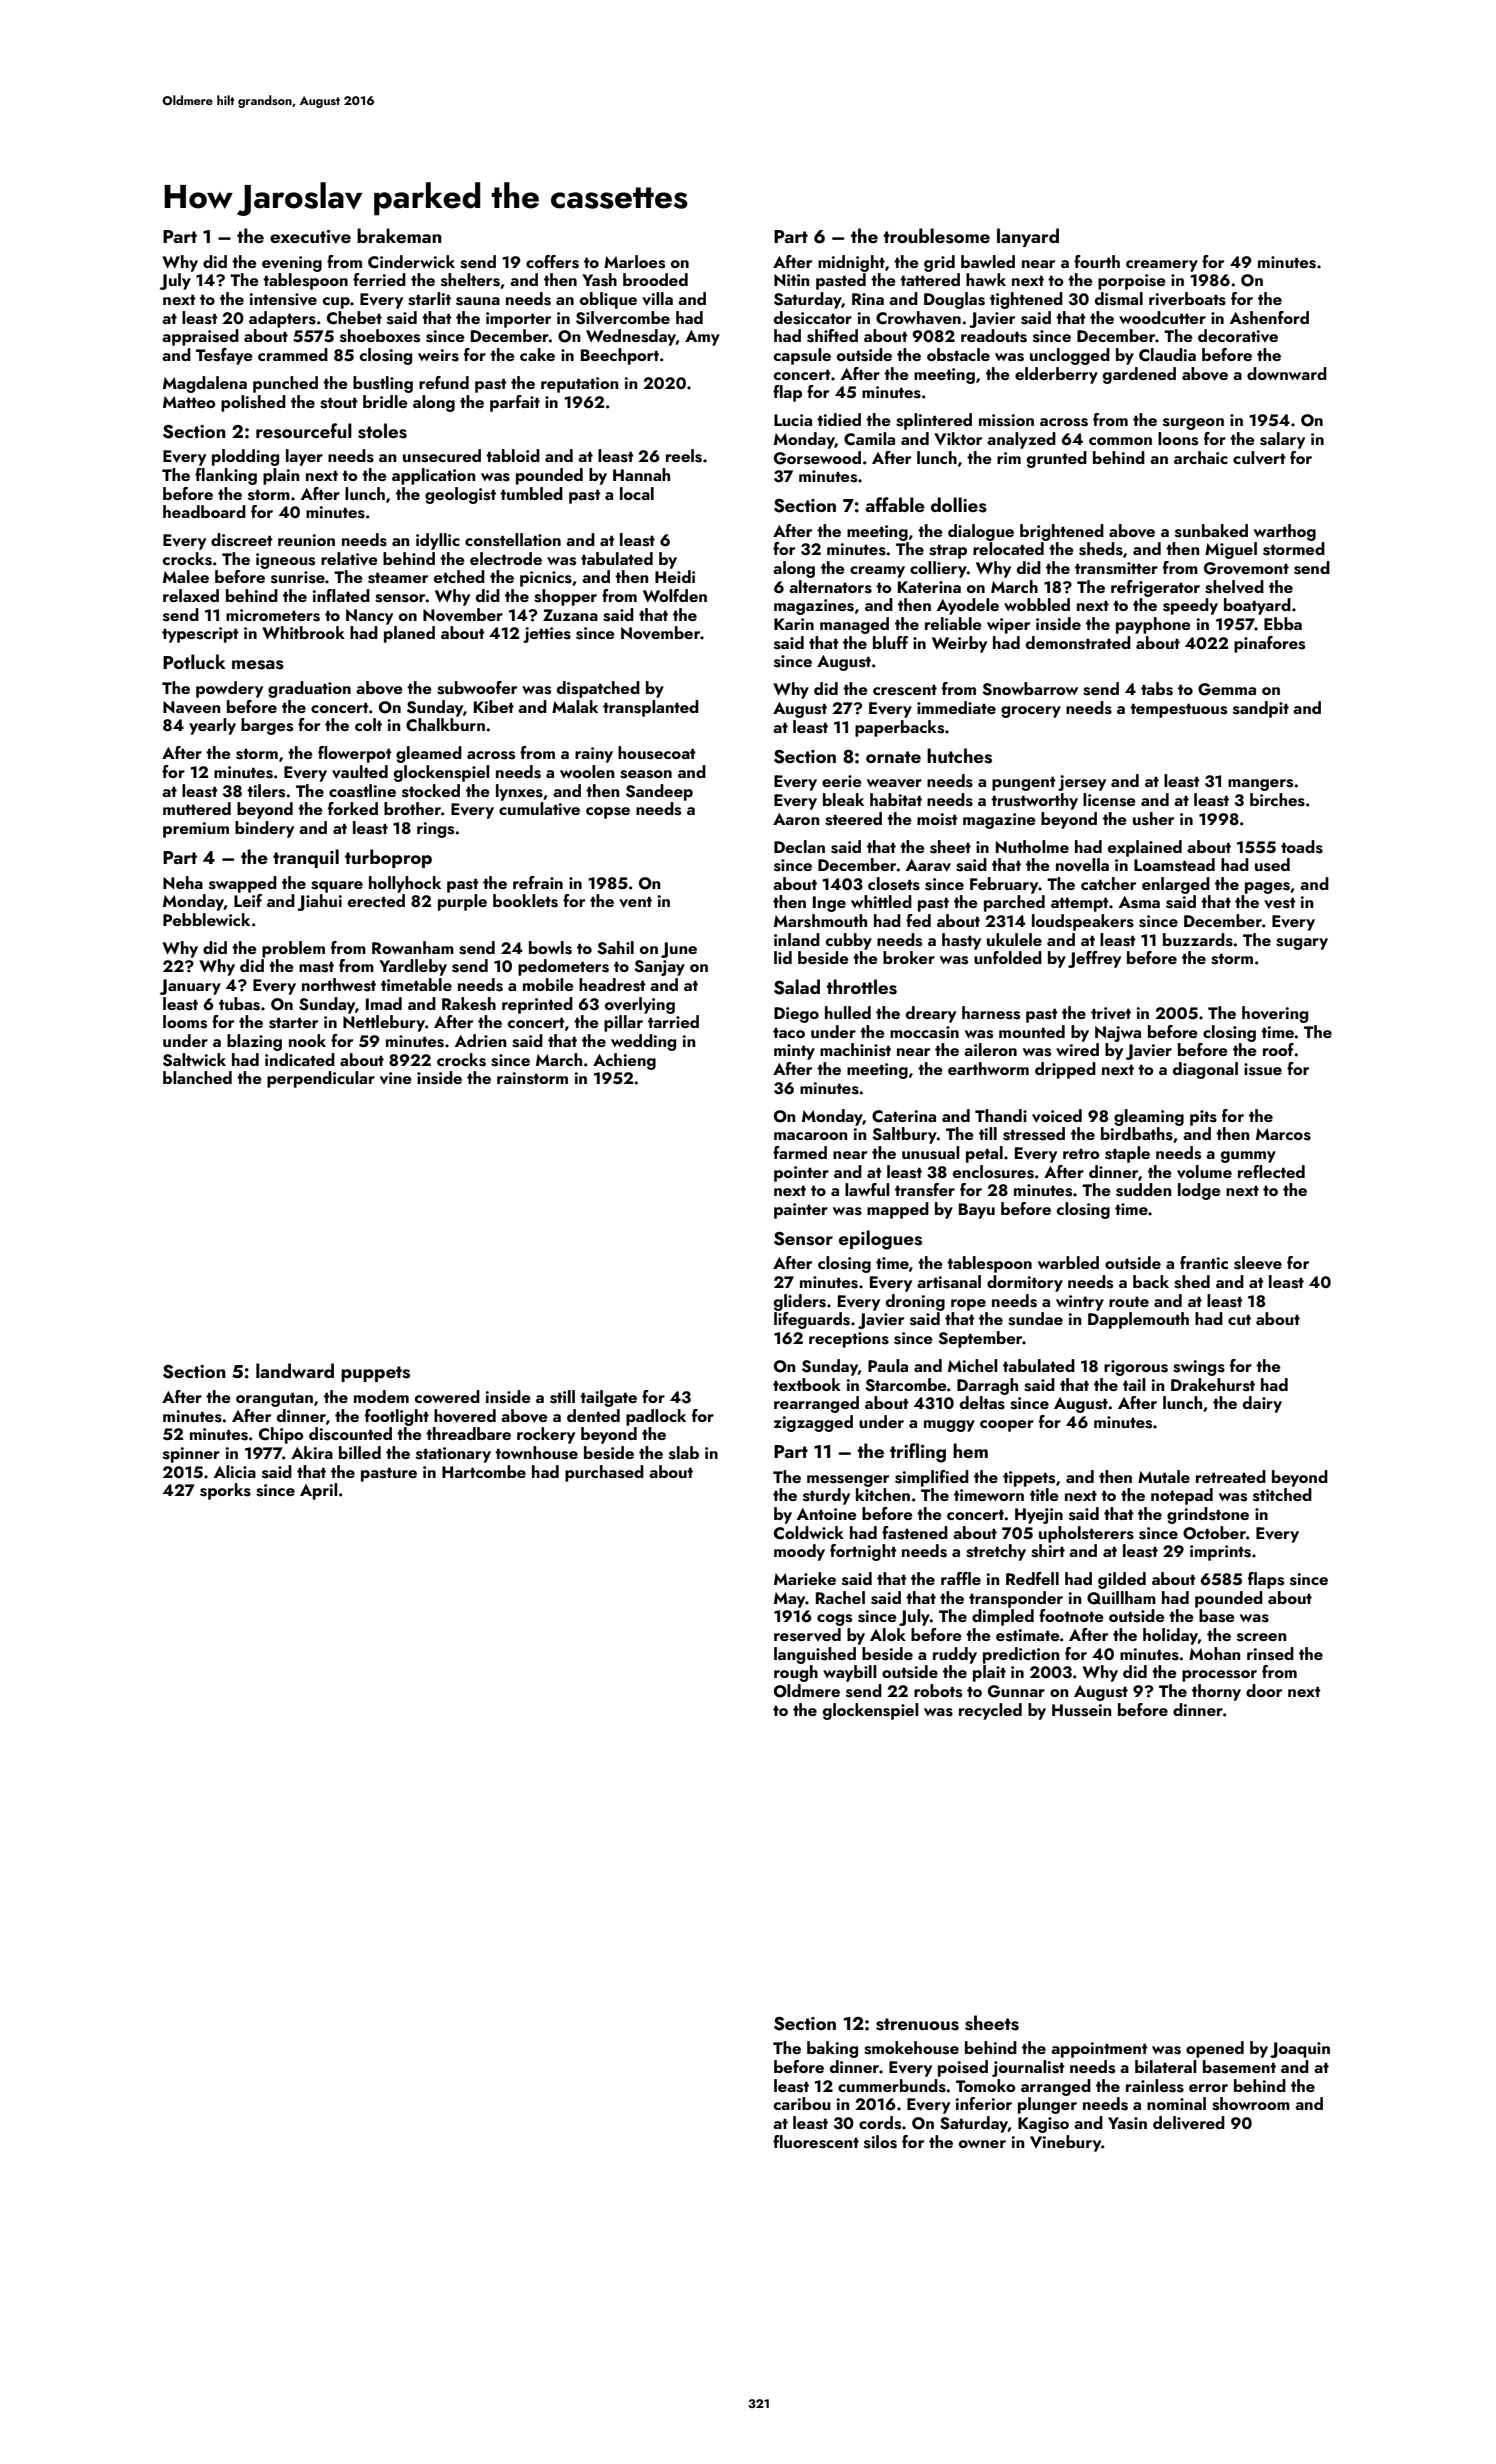 The image size is (1496, 2464). What do you see at coordinates (624, 1061) in the screenshot?
I see `Achieng` at bounding box center [624, 1061].
